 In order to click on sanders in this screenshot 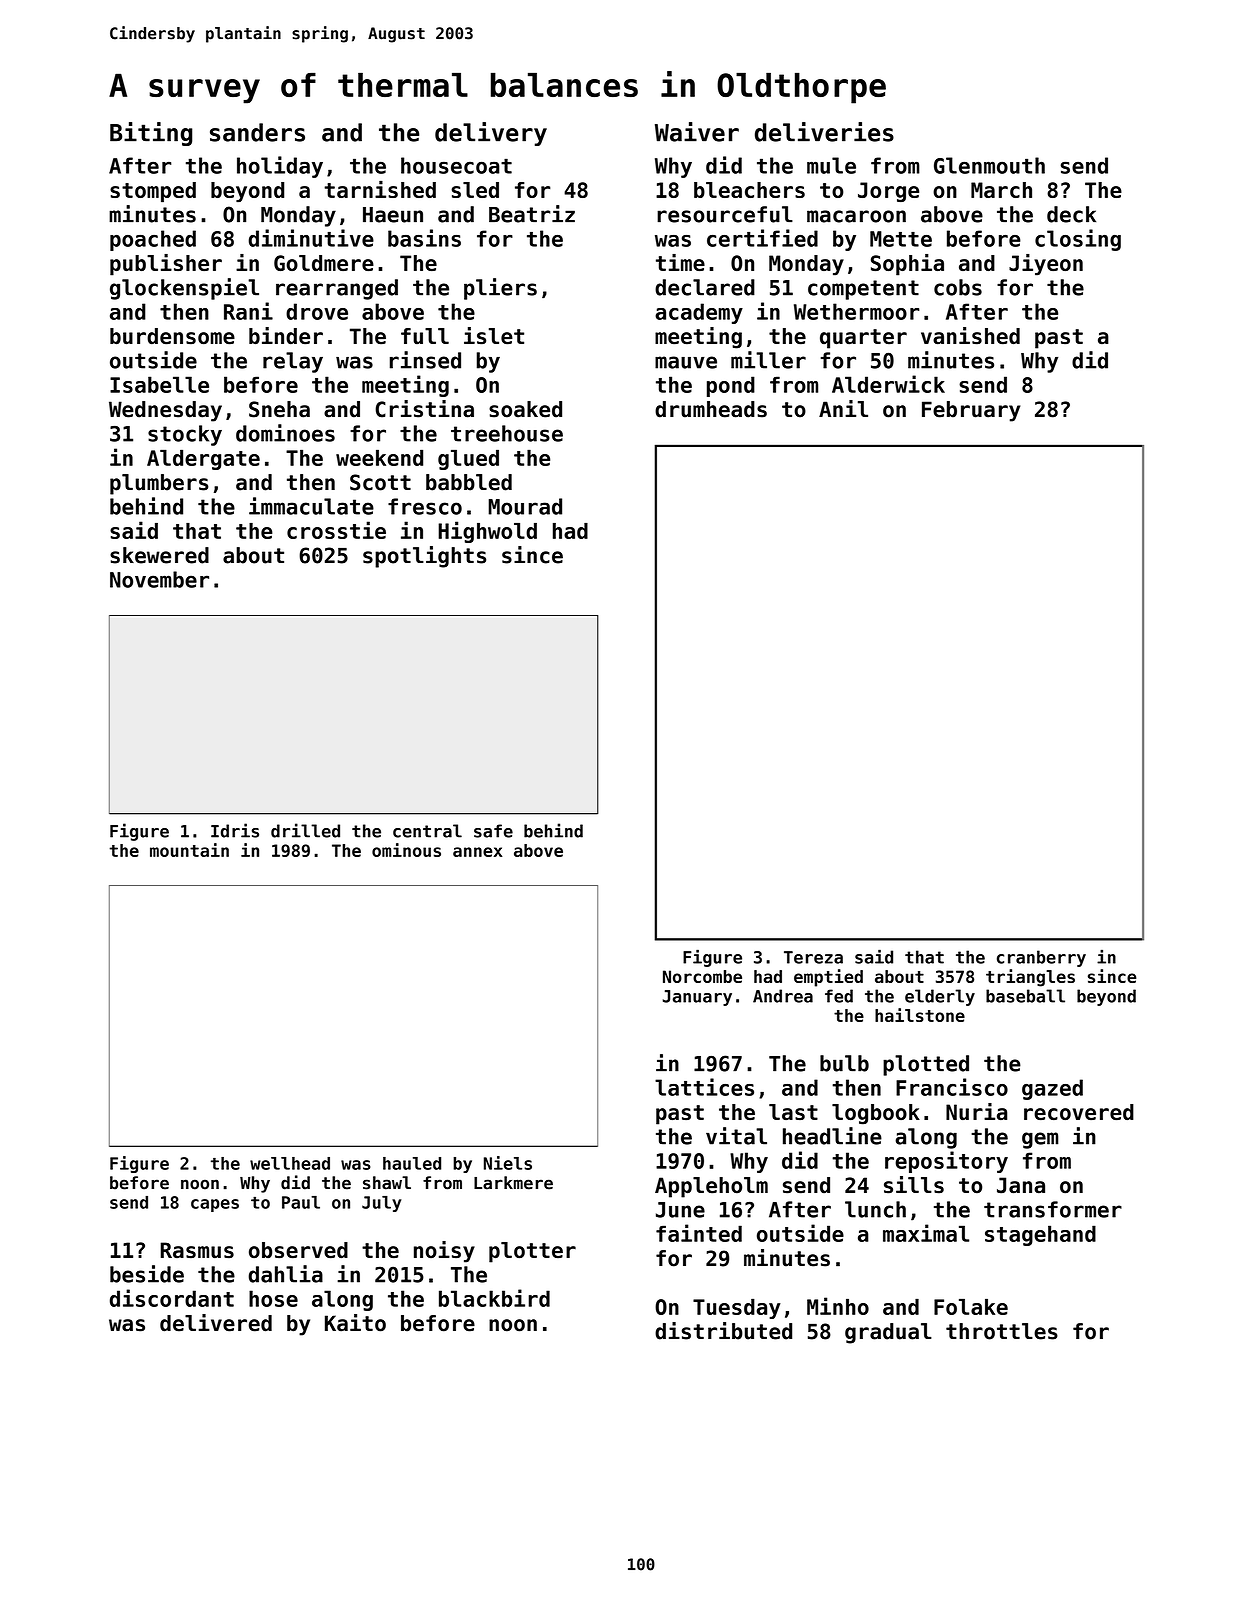, I will do `click(257, 132)`.
